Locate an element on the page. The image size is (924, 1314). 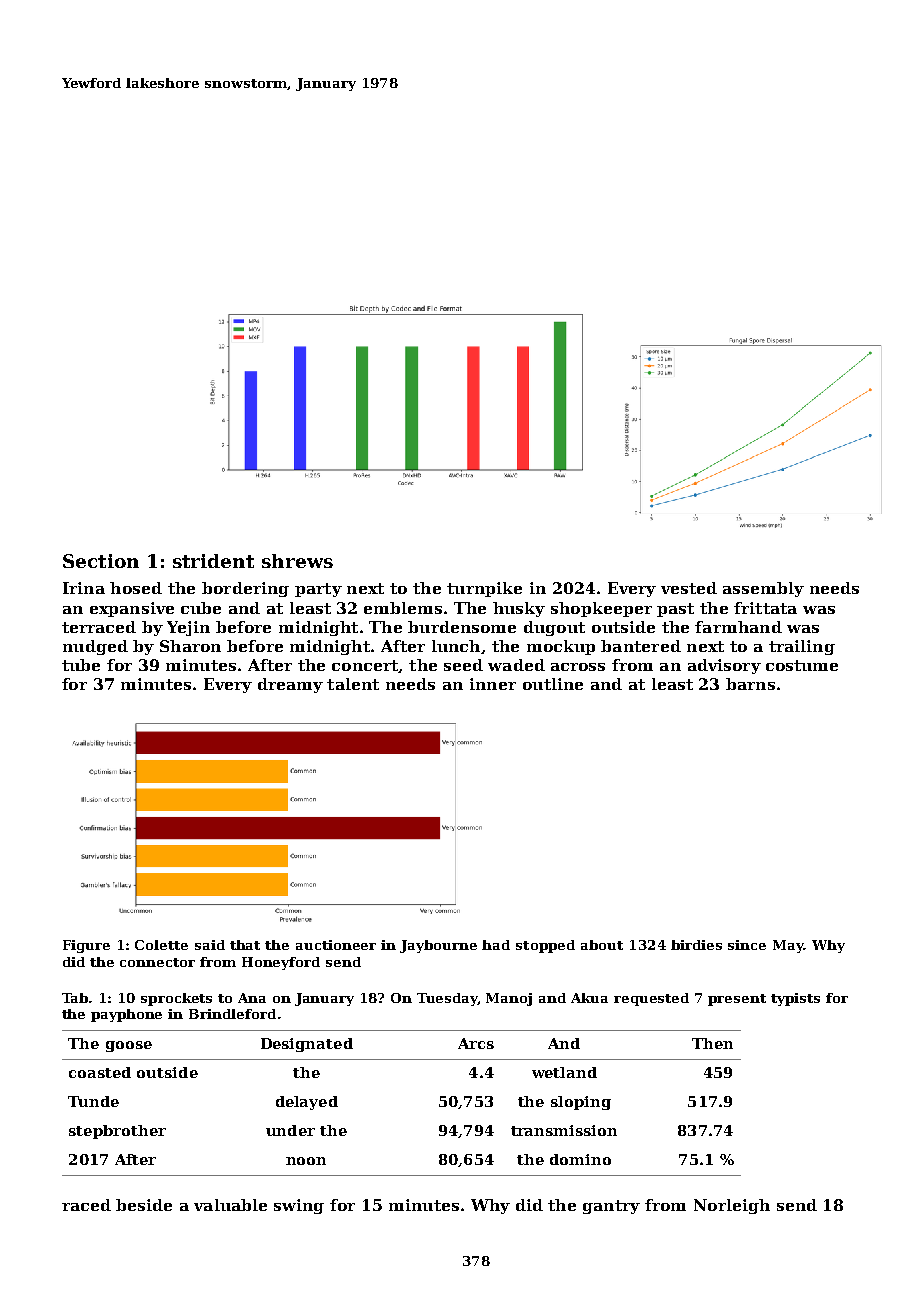
goose is located at coordinates (129, 1046).
